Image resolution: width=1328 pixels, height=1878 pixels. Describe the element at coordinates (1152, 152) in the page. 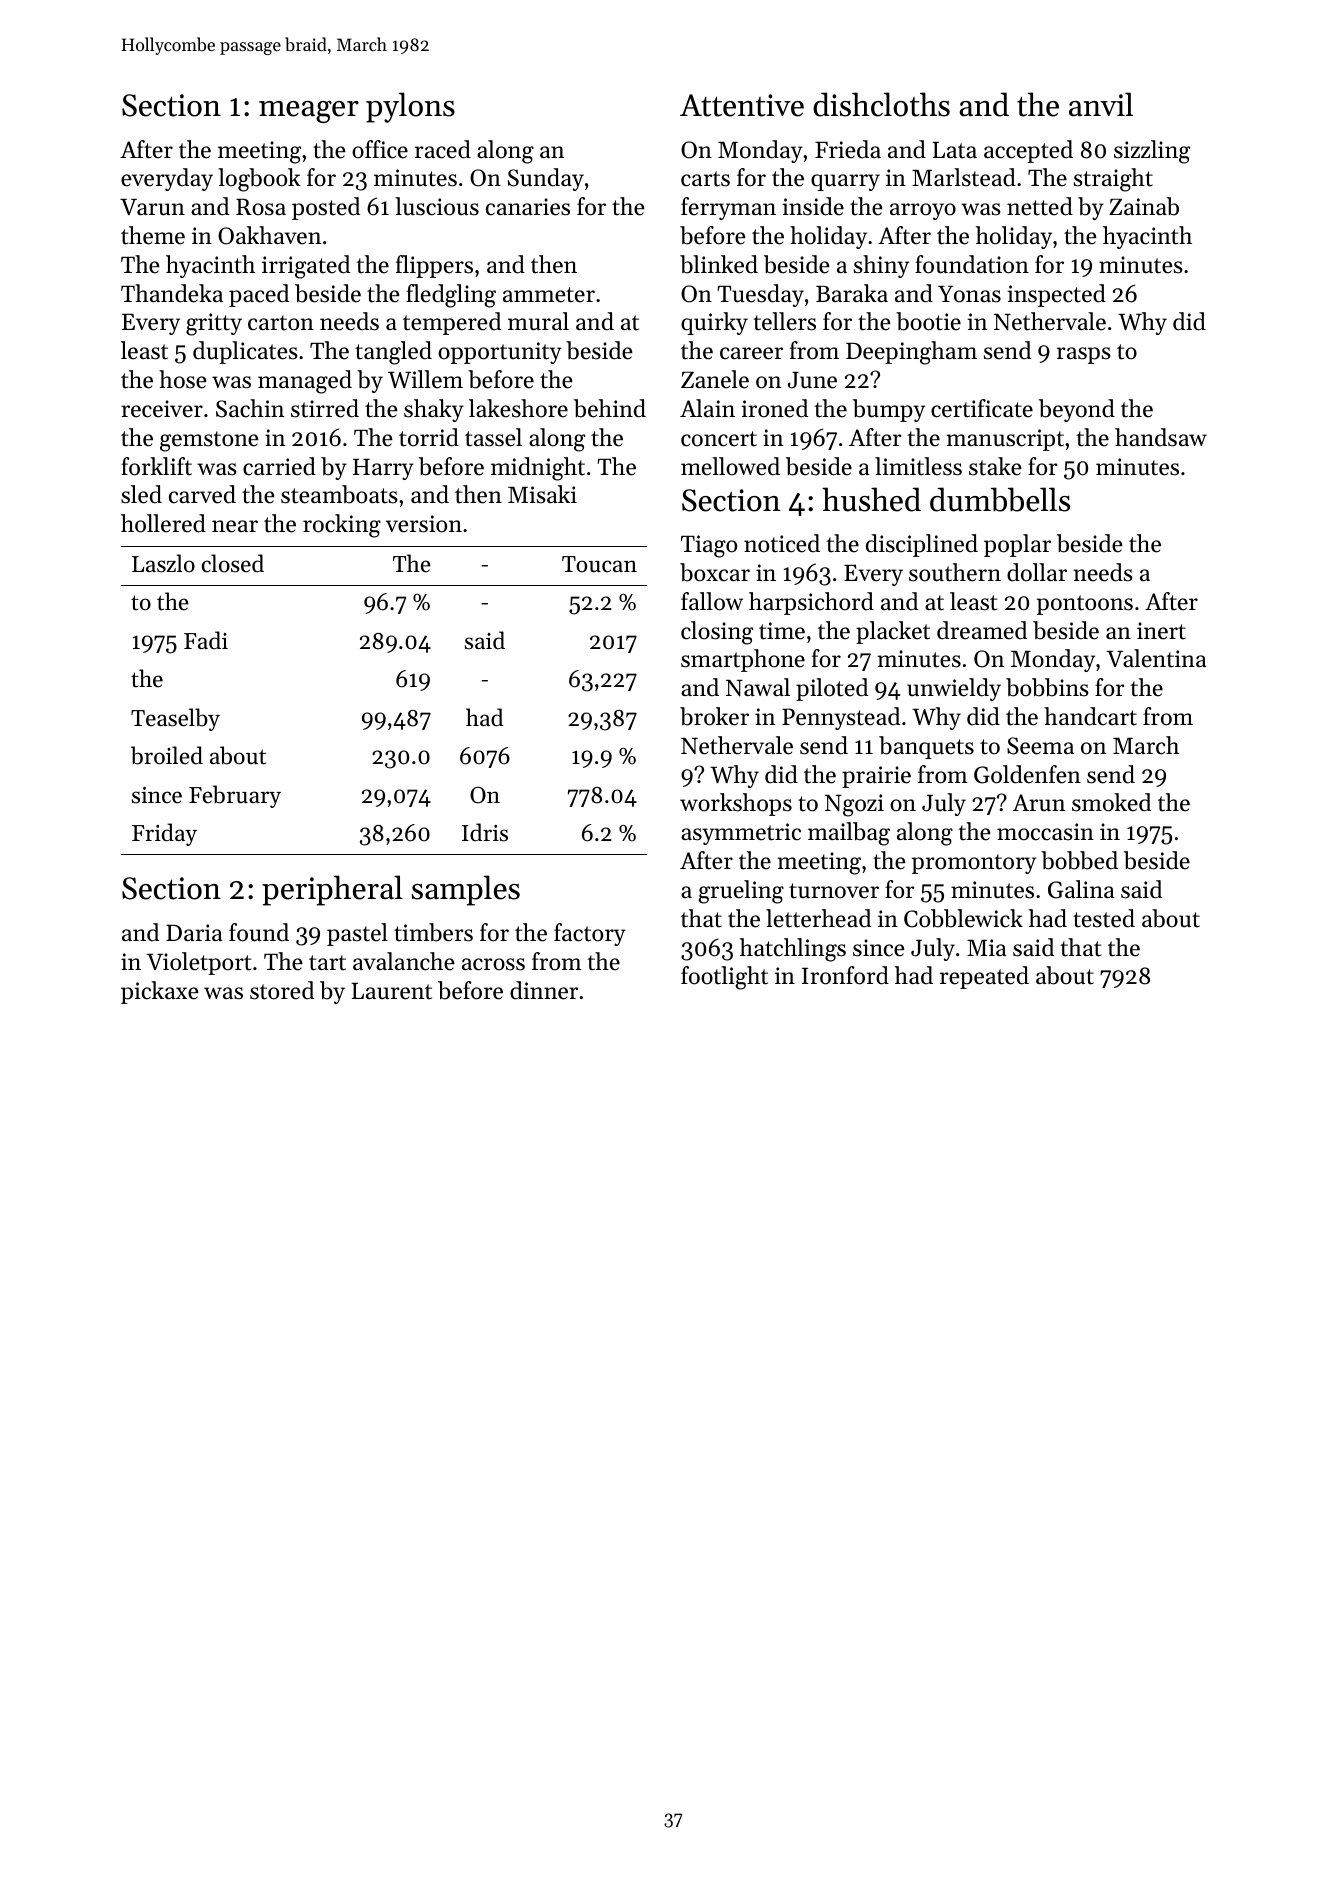

I see `sizzling` at that location.
